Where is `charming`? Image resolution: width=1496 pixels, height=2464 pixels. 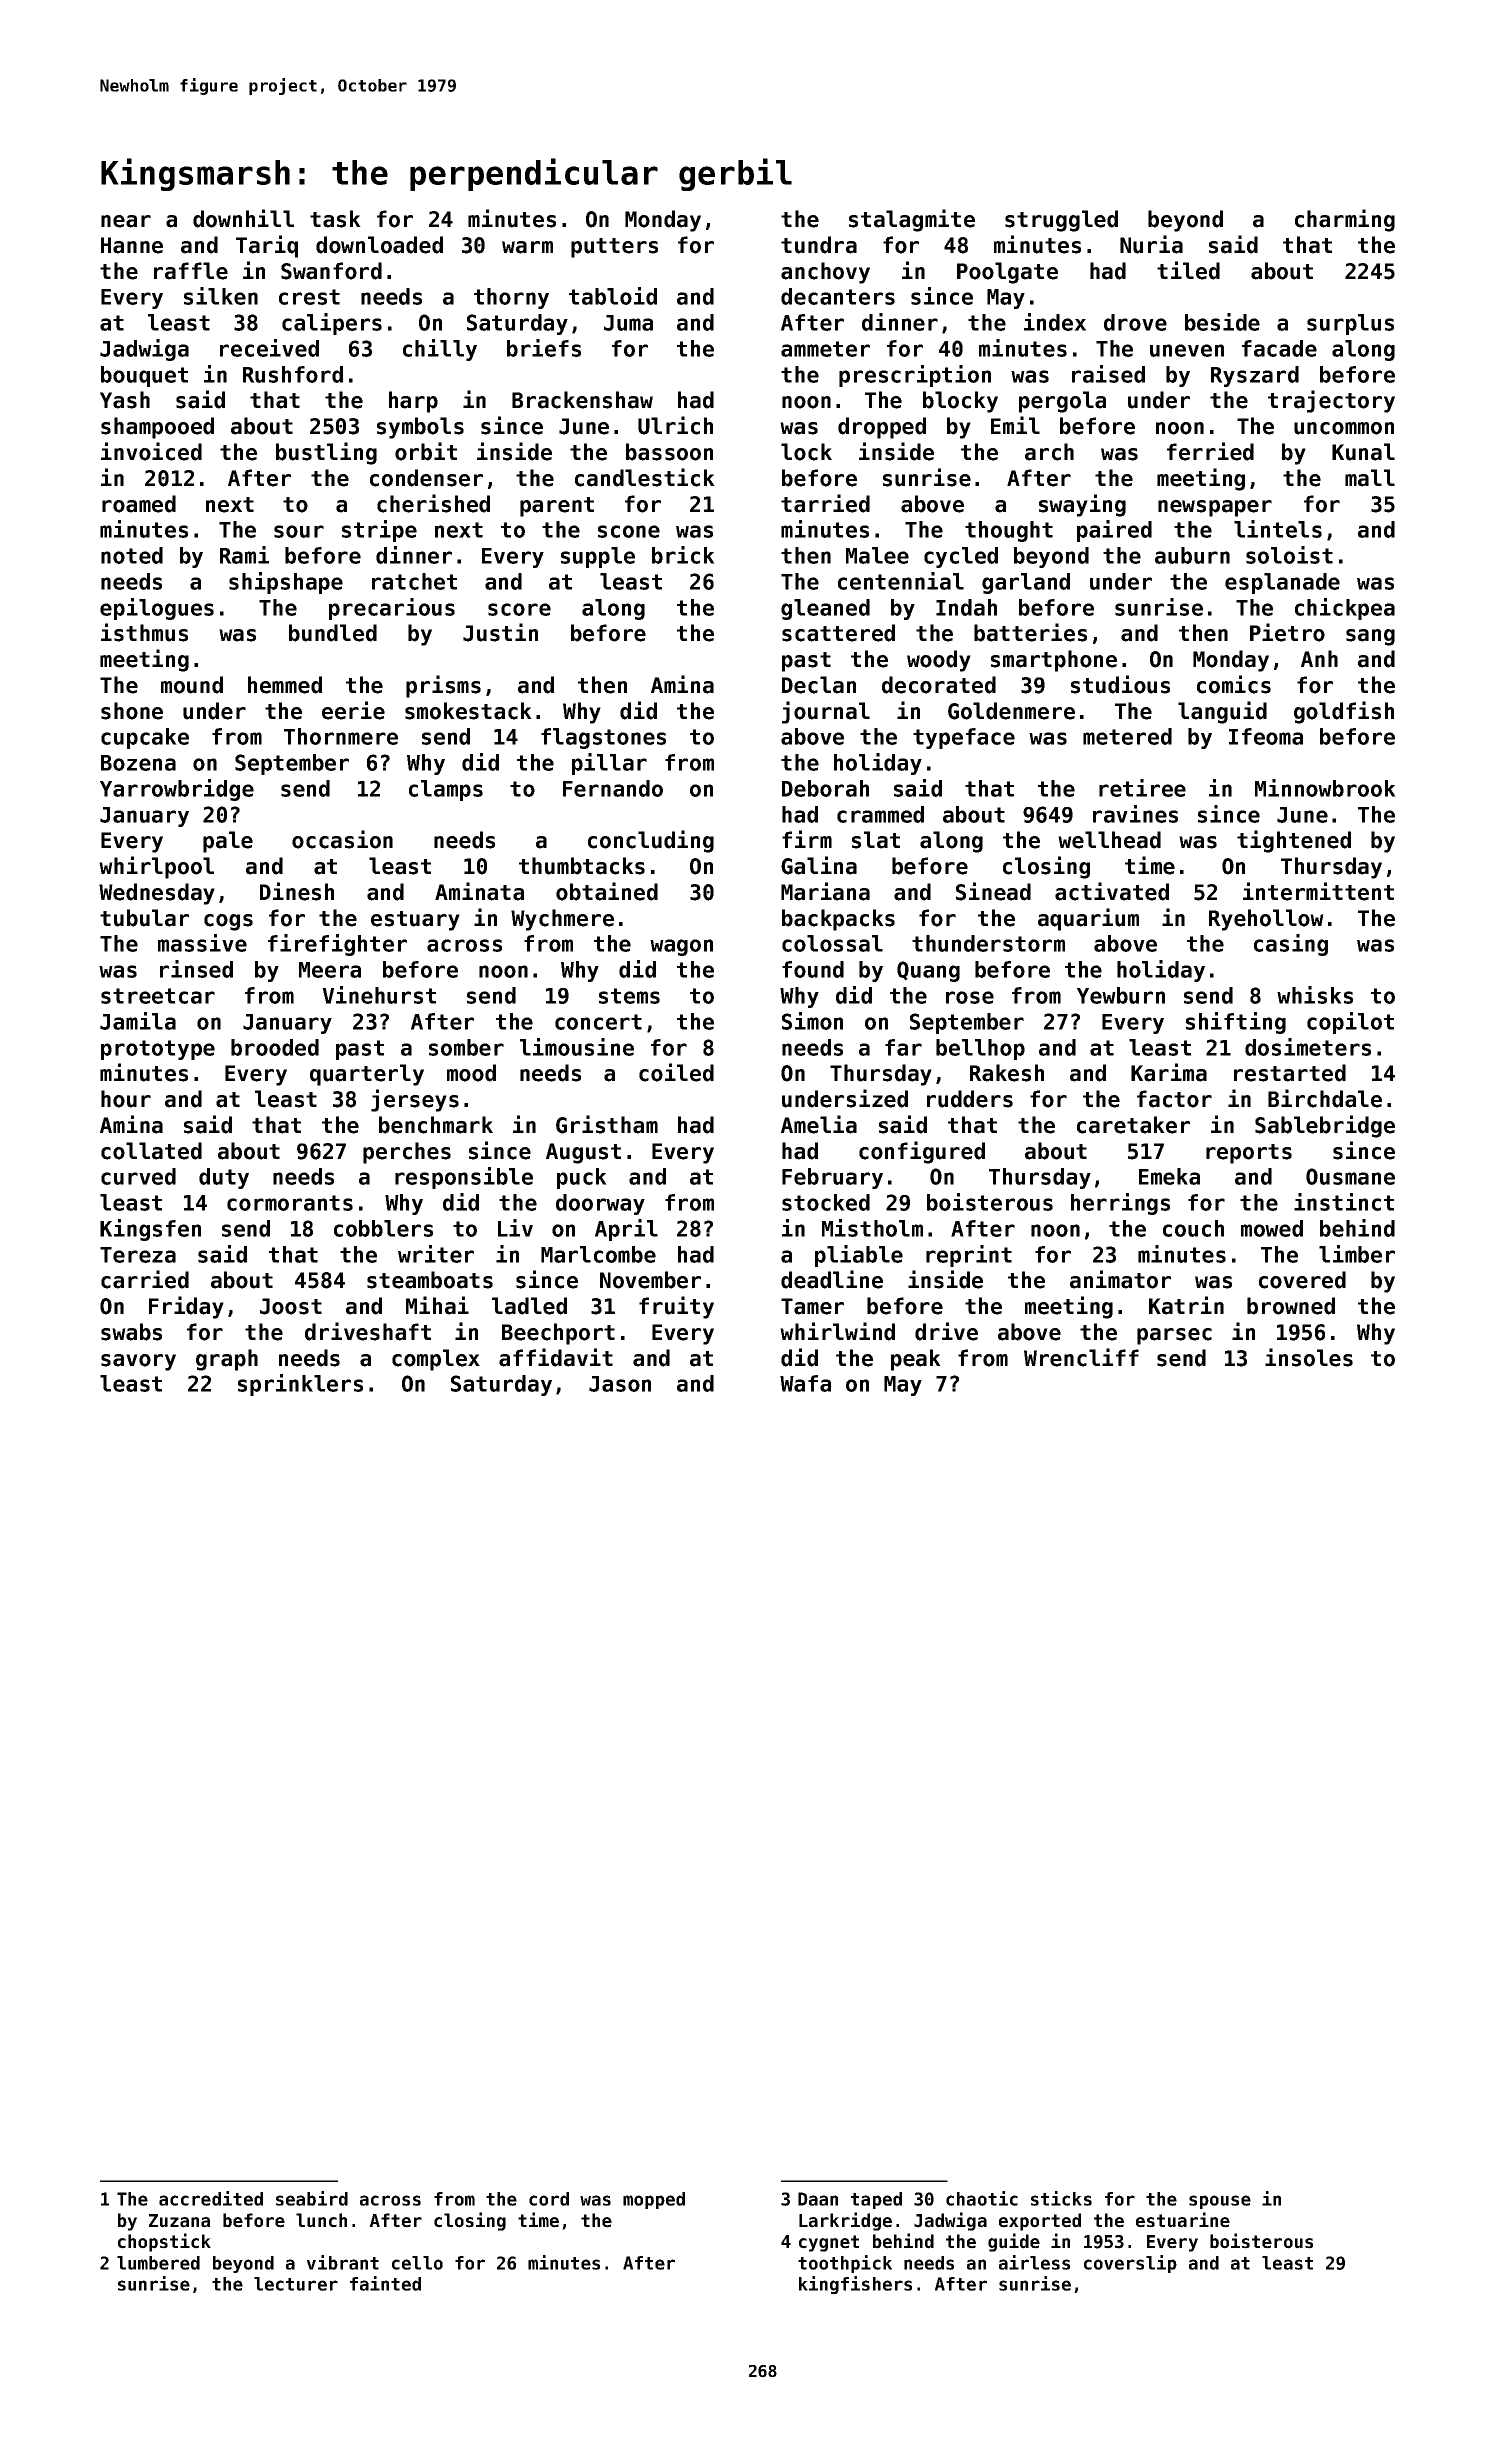
charming is located at coordinates (1345, 220).
